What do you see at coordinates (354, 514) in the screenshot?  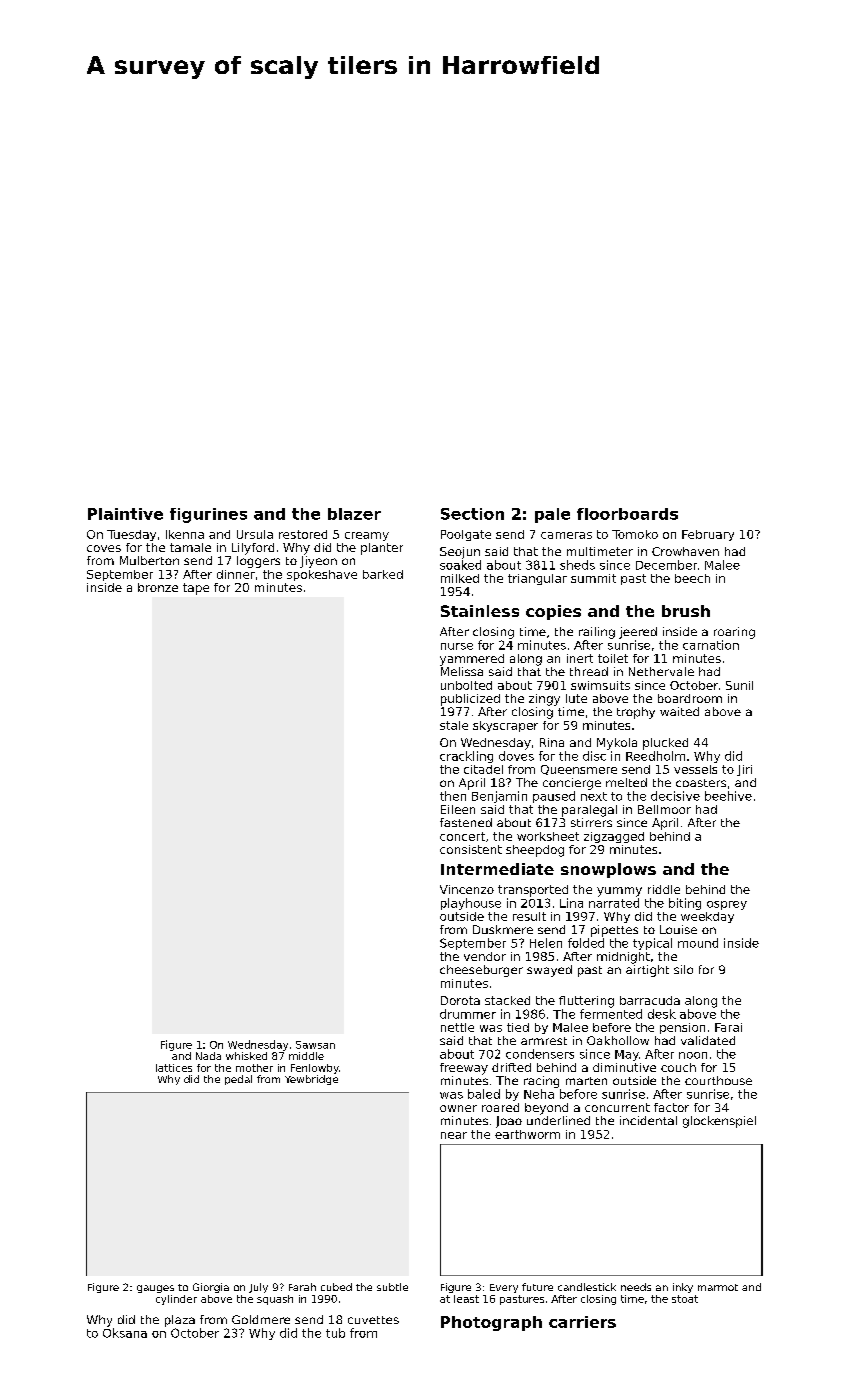 I see `blazer` at bounding box center [354, 514].
